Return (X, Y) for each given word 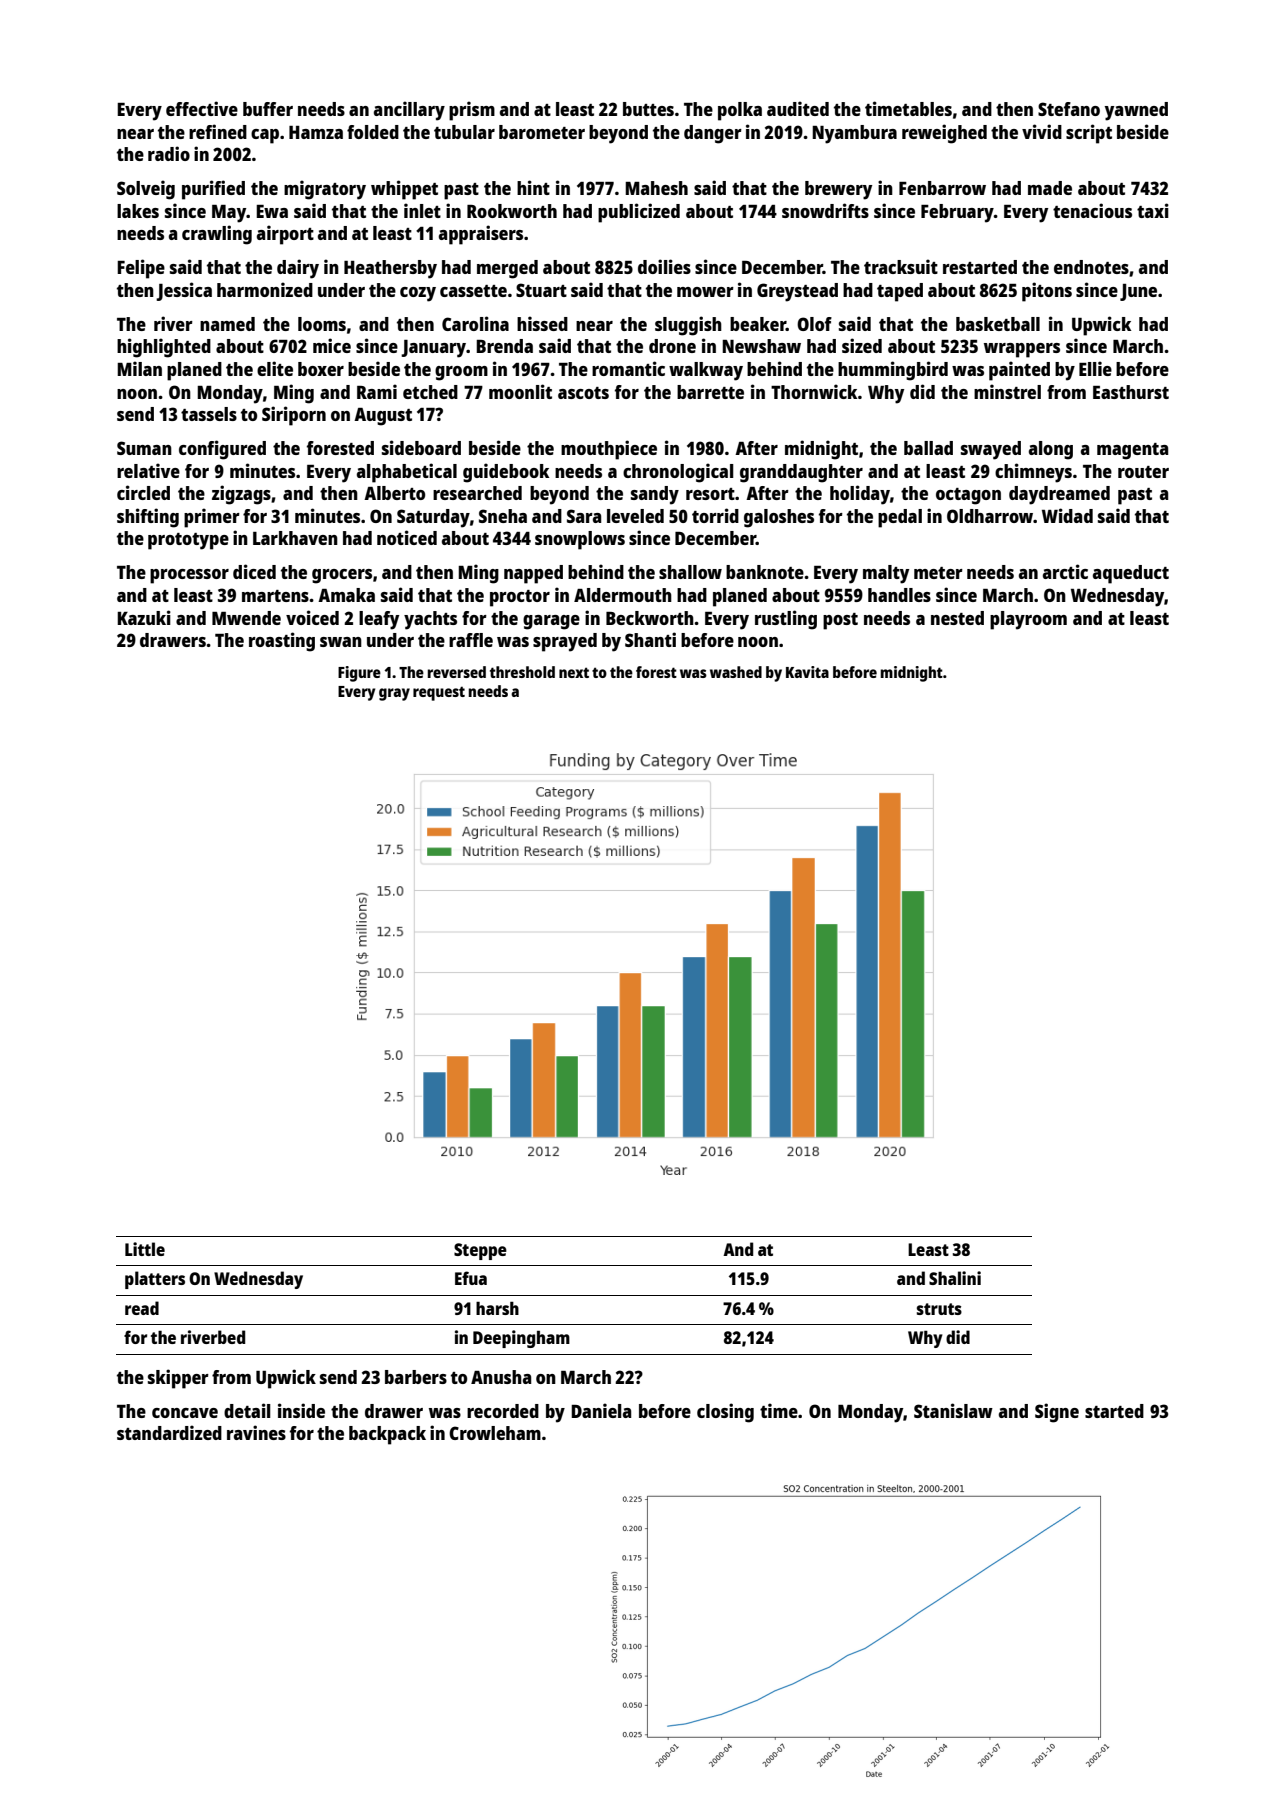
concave (185, 1413)
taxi (1153, 210)
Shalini (955, 1278)
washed (736, 672)
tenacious (1092, 210)
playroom (1028, 620)
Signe (1057, 1413)
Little (145, 1249)
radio (169, 153)
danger (713, 134)
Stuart (541, 290)
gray (394, 694)
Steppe (480, 1251)
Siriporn (294, 416)
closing (725, 1413)
